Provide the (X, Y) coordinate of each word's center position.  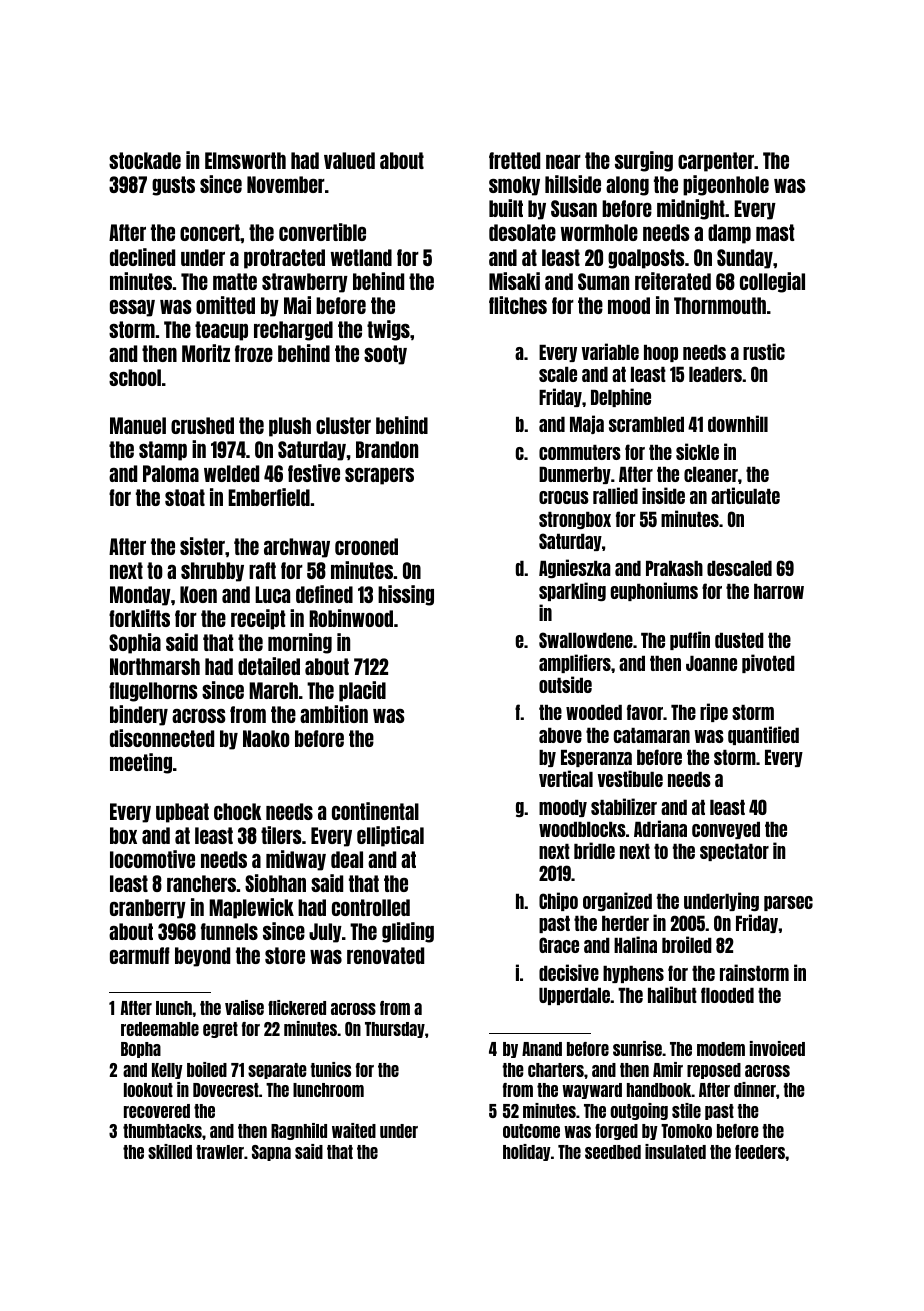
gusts (173, 186)
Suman (603, 281)
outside (565, 684)
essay (132, 308)
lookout (148, 1090)
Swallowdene (586, 640)
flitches (518, 305)
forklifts (139, 618)
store (285, 955)
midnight (691, 209)
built (506, 208)
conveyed (726, 830)
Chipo (558, 901)
